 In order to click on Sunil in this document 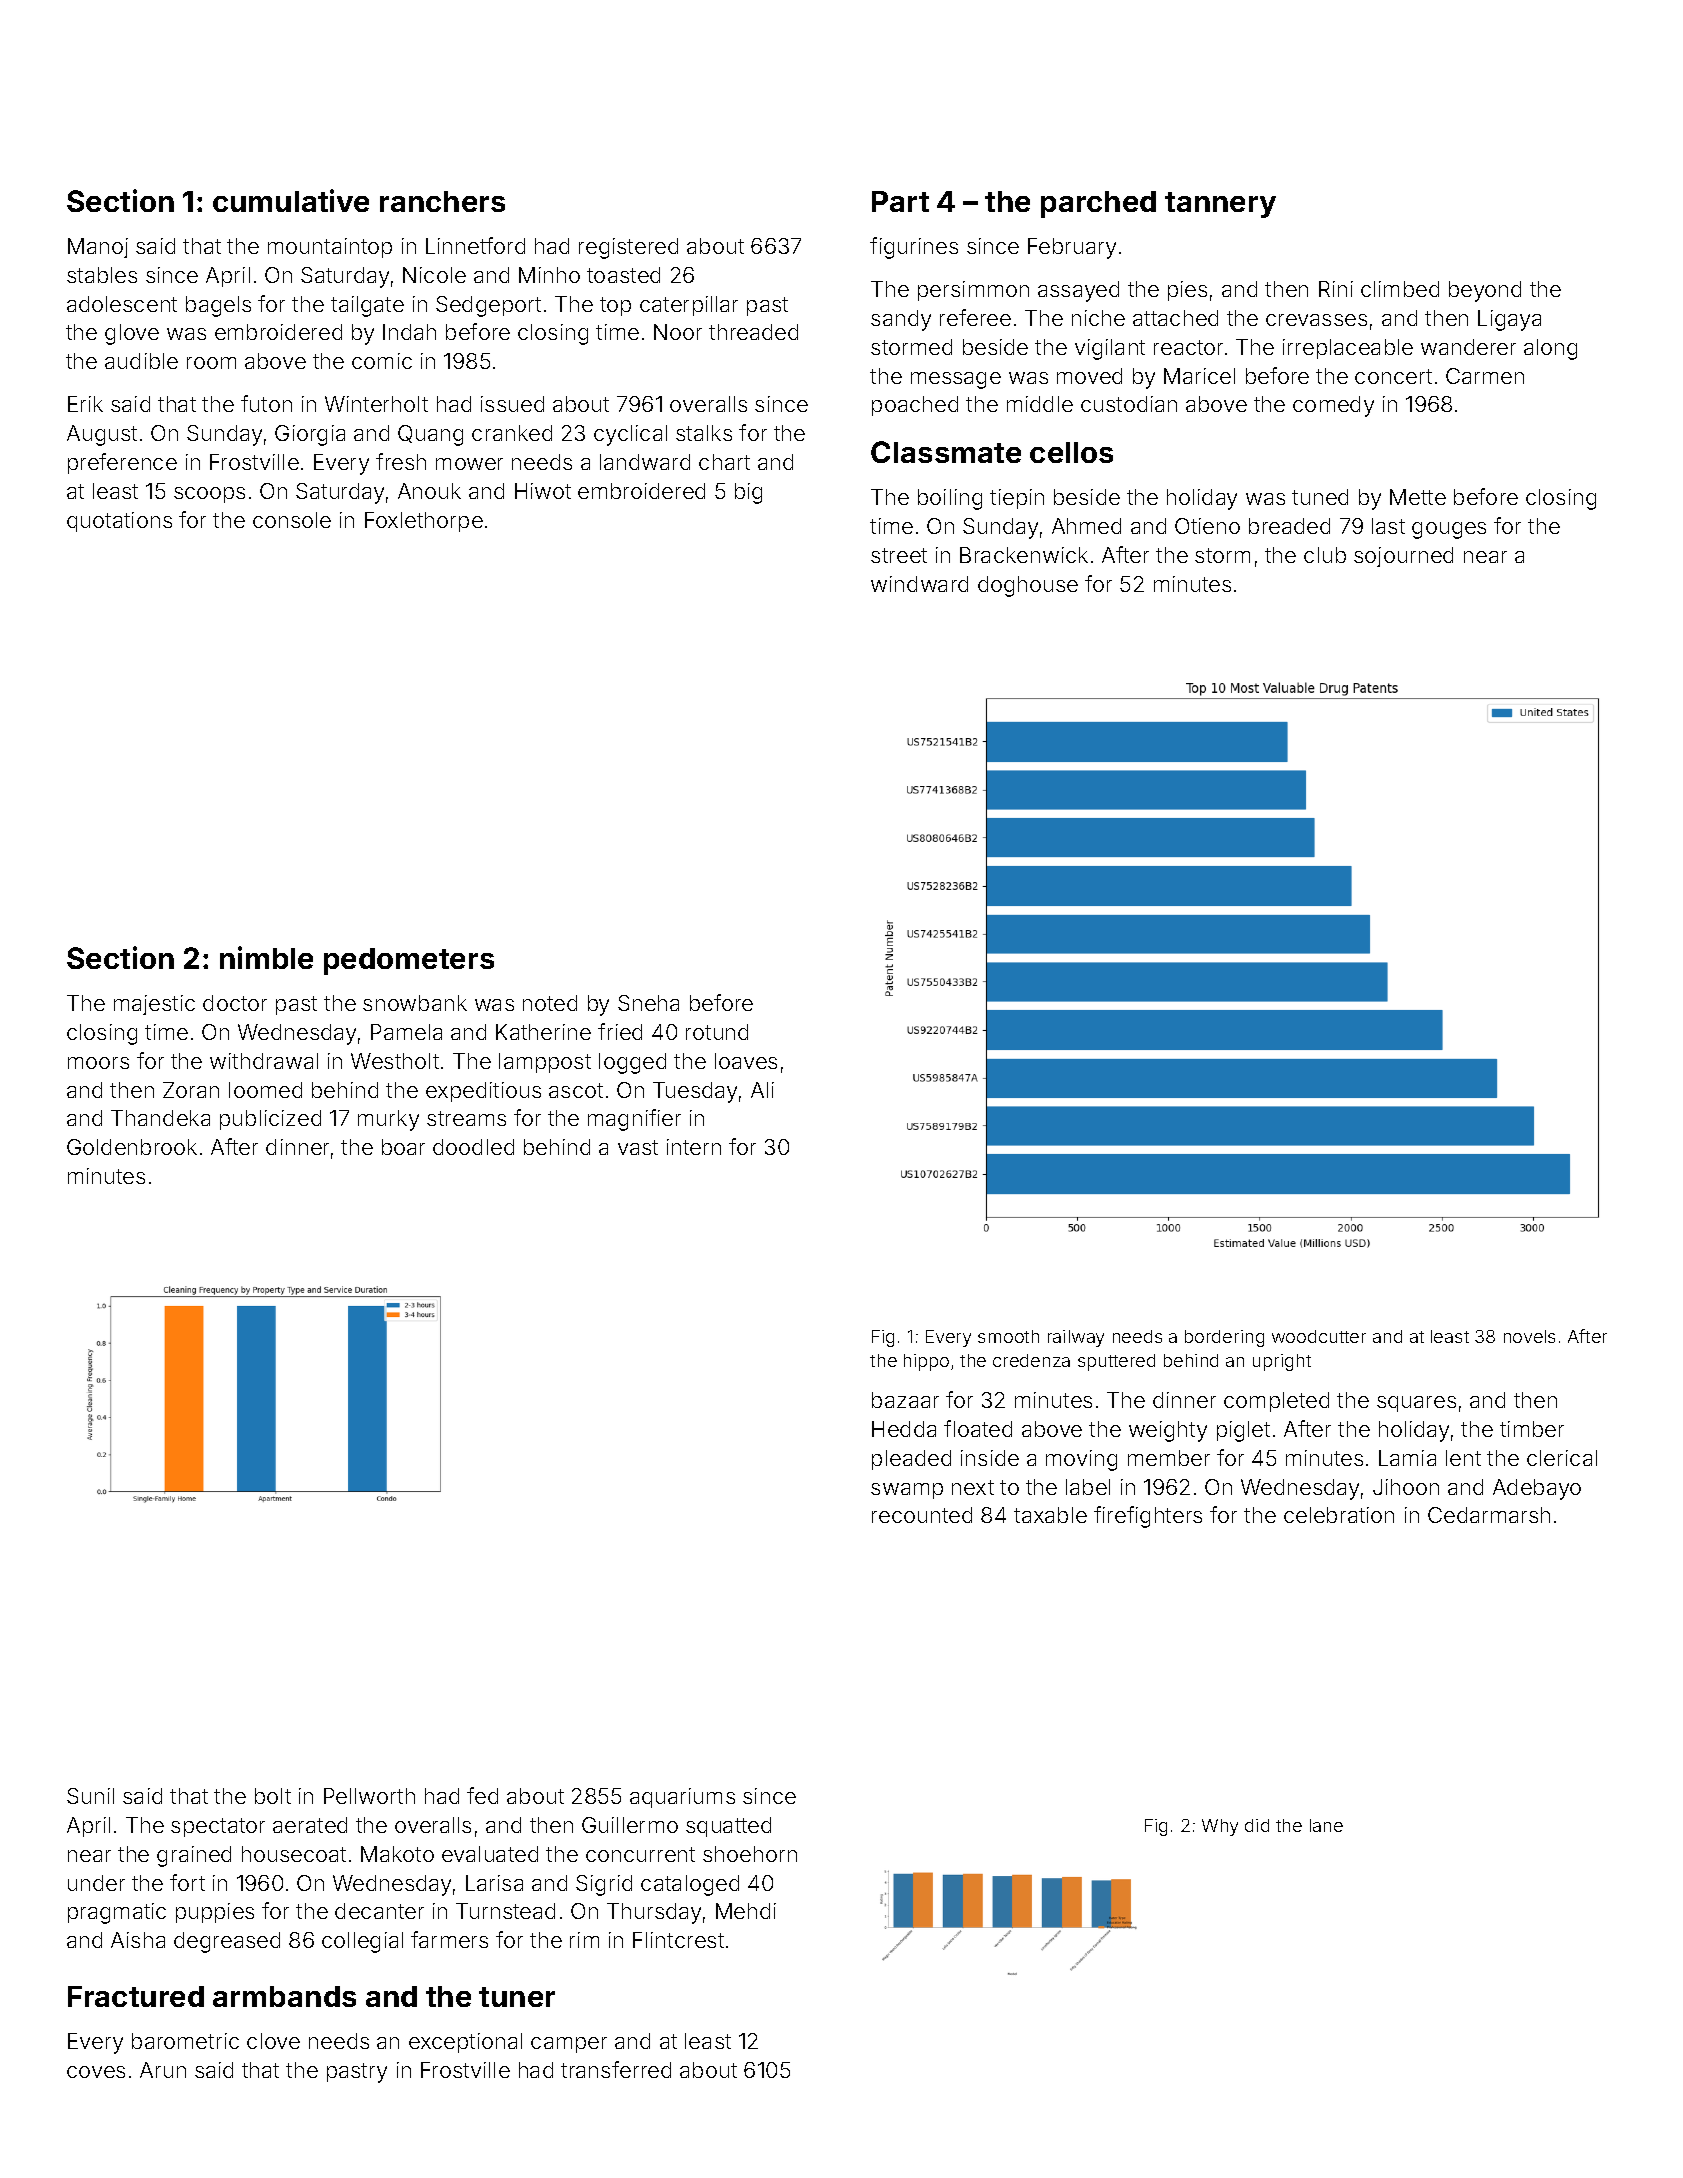, I will do `click(90, 1796)`.
